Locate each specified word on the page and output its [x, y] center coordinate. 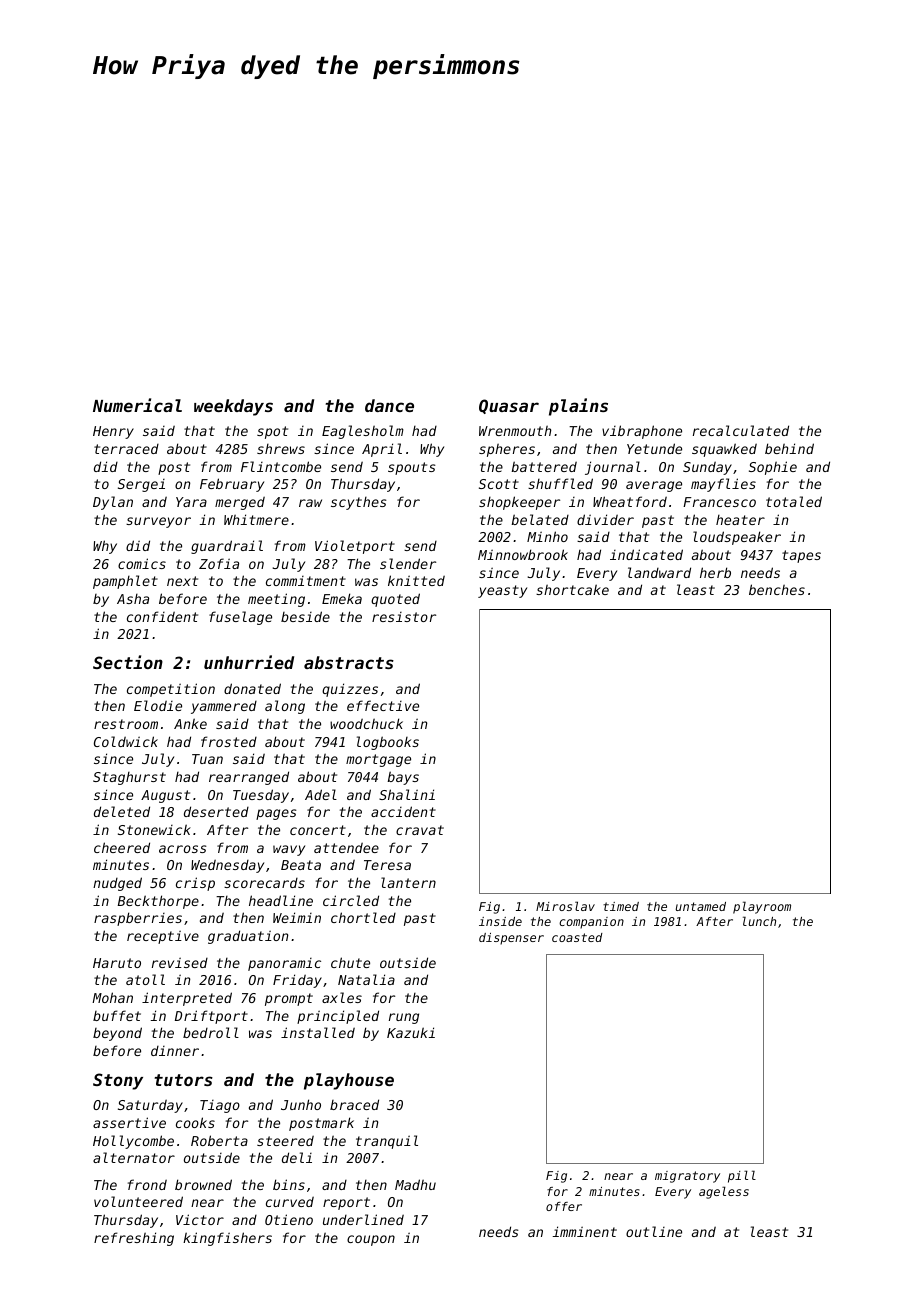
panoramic [284, 964]
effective [383, 705]
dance [389, 405]
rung [404, 1018]
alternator [134, 1157]
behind [789, 448]
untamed [701, 906]
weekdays [233, 407]
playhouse [349, 1081]
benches [777, 589]
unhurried [249, 662]
